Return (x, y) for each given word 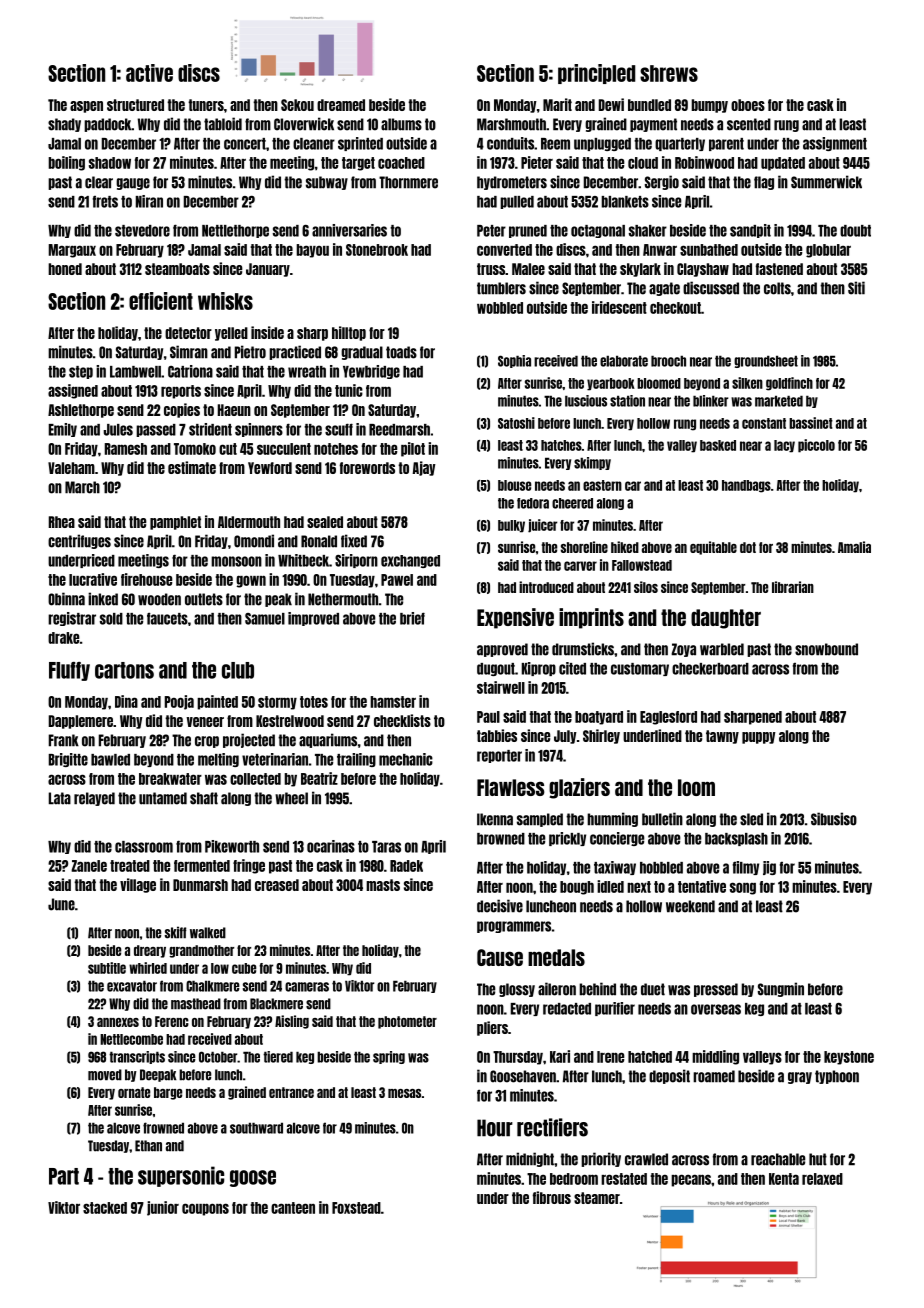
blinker (710, 401)
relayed (94, 799)
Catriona (190, 371)
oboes (748, 105)
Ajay (424, 468)
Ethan (148, 1146)
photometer (407, 1022)
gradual (362, 353)
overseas (716, 1009)
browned (501, 839)
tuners (206, 105)
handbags (746, 486)
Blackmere (276, 1004)
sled (751, 819)
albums (401, 124)
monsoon (236, 561)
